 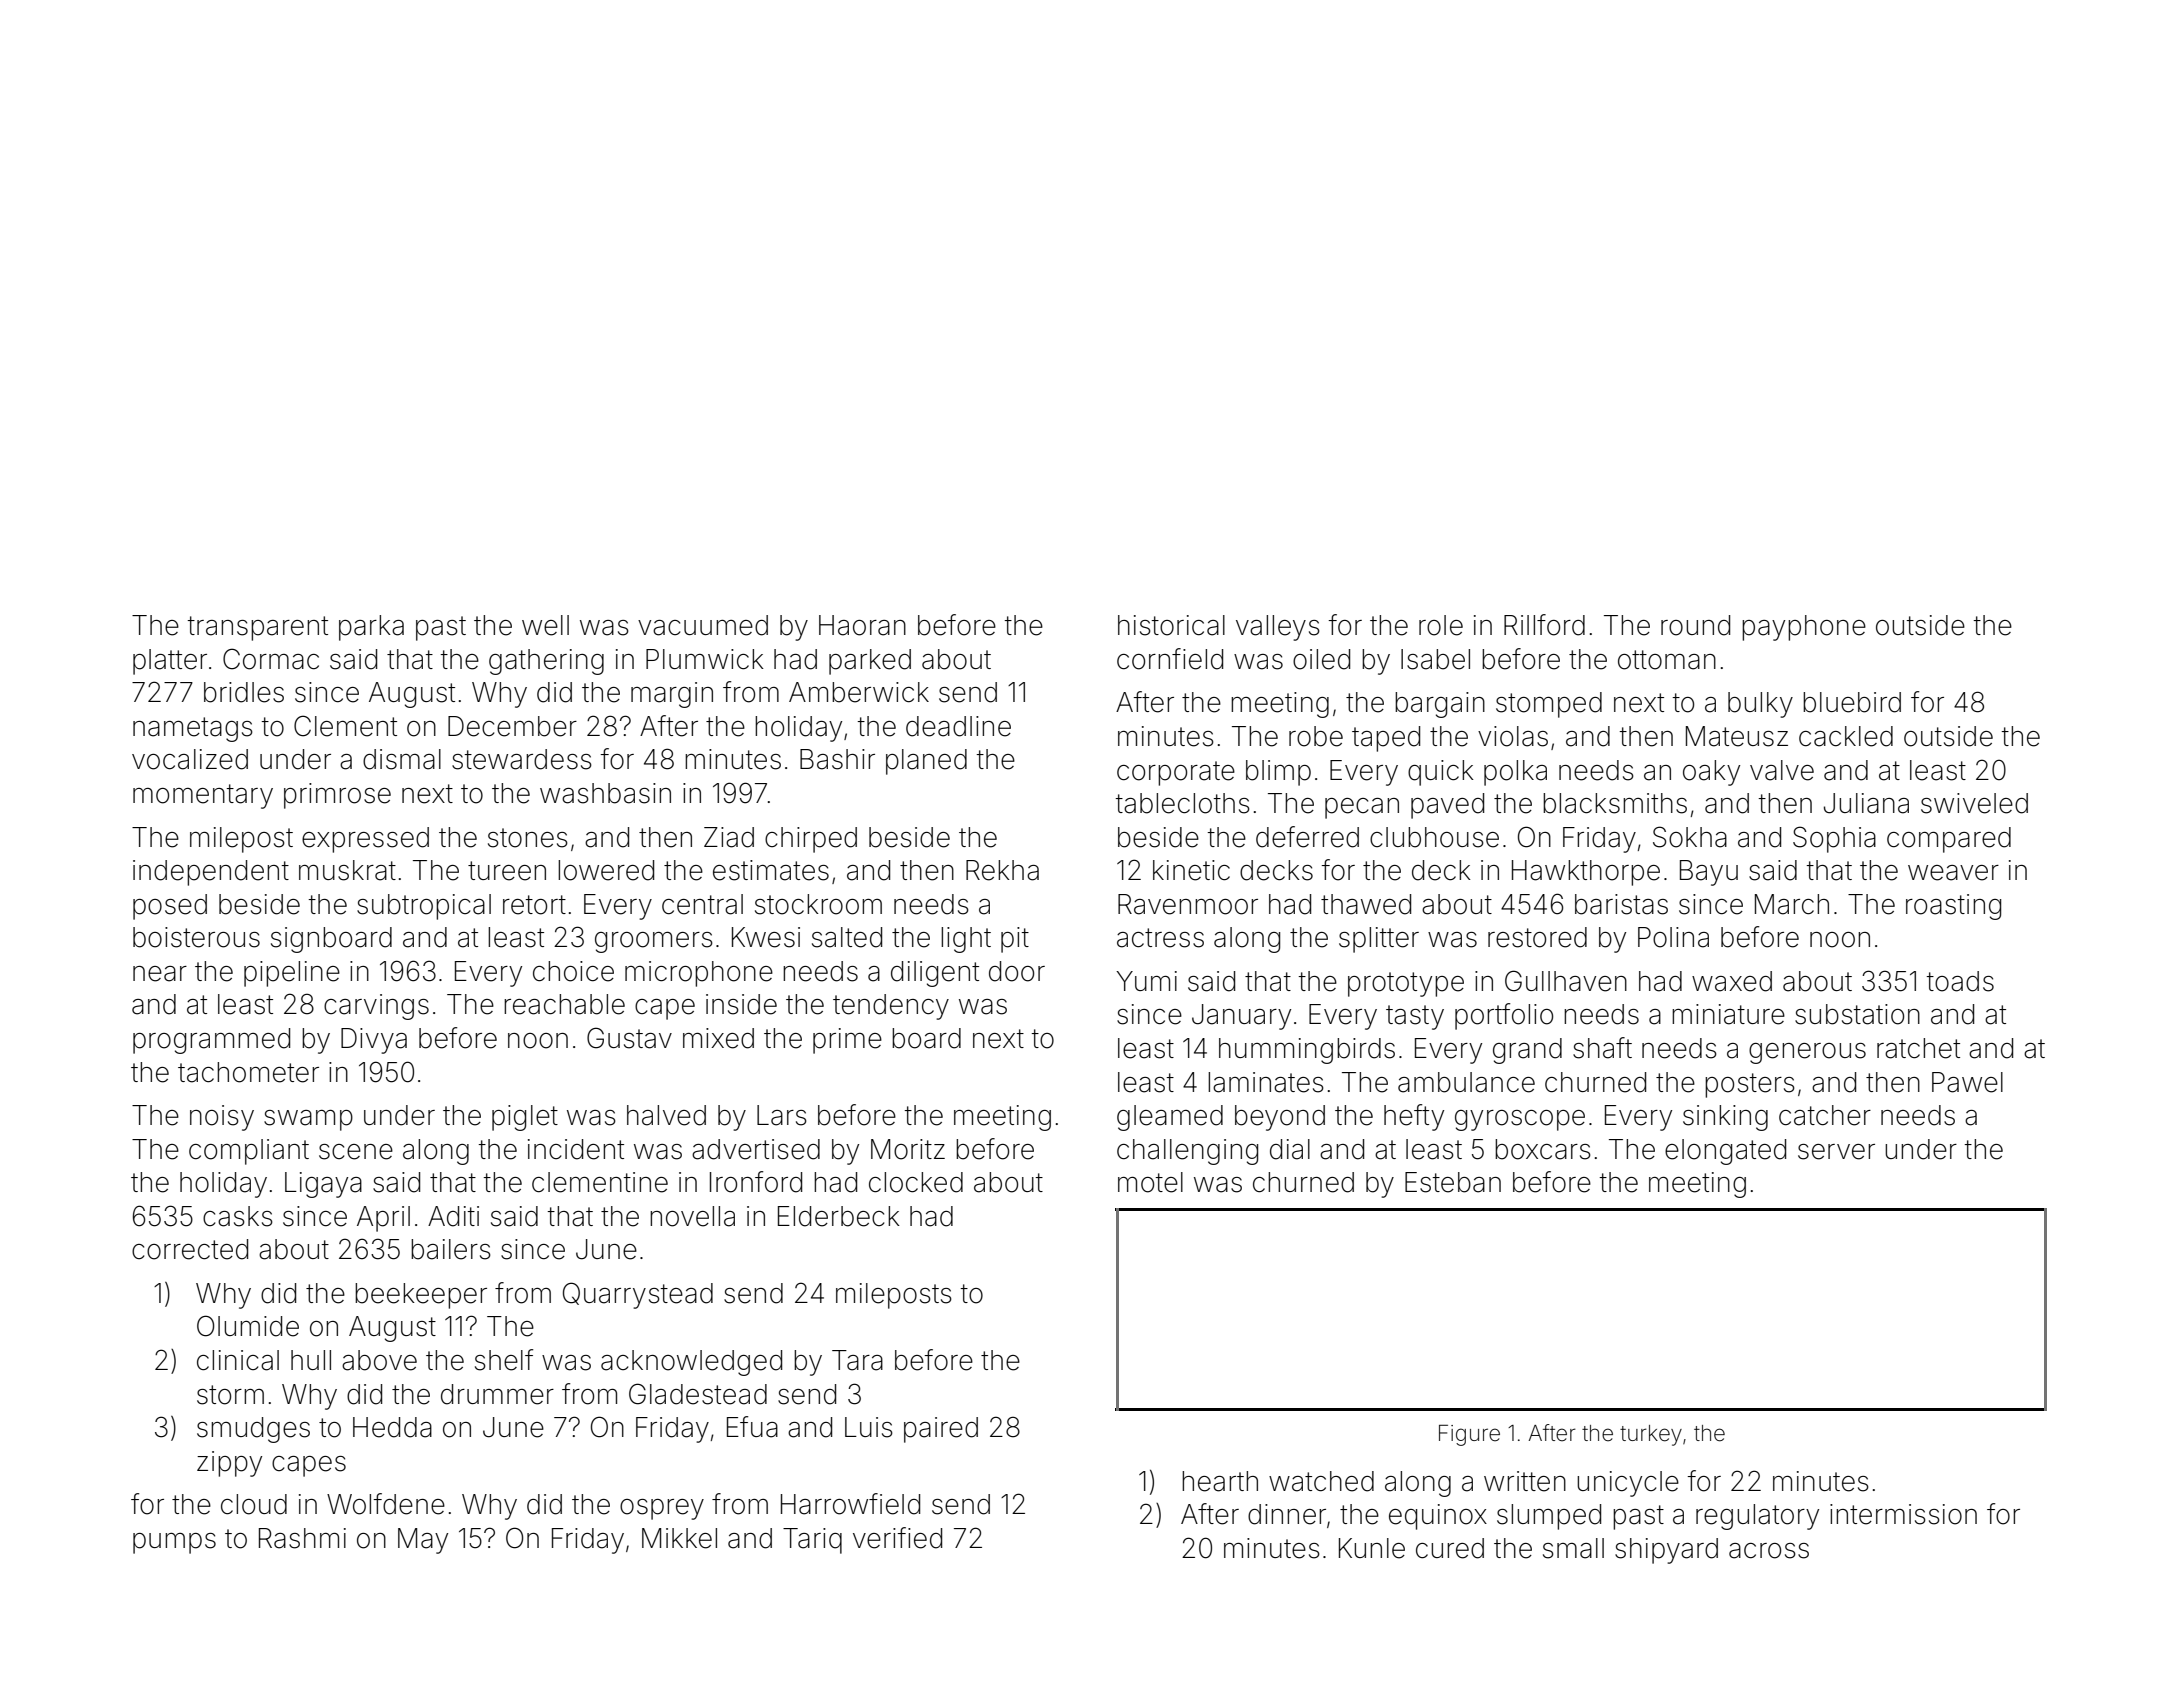 What do you see at coordinates (238, 1360) in the image?
I see `clinical` at bounding box center [238, 1360].
